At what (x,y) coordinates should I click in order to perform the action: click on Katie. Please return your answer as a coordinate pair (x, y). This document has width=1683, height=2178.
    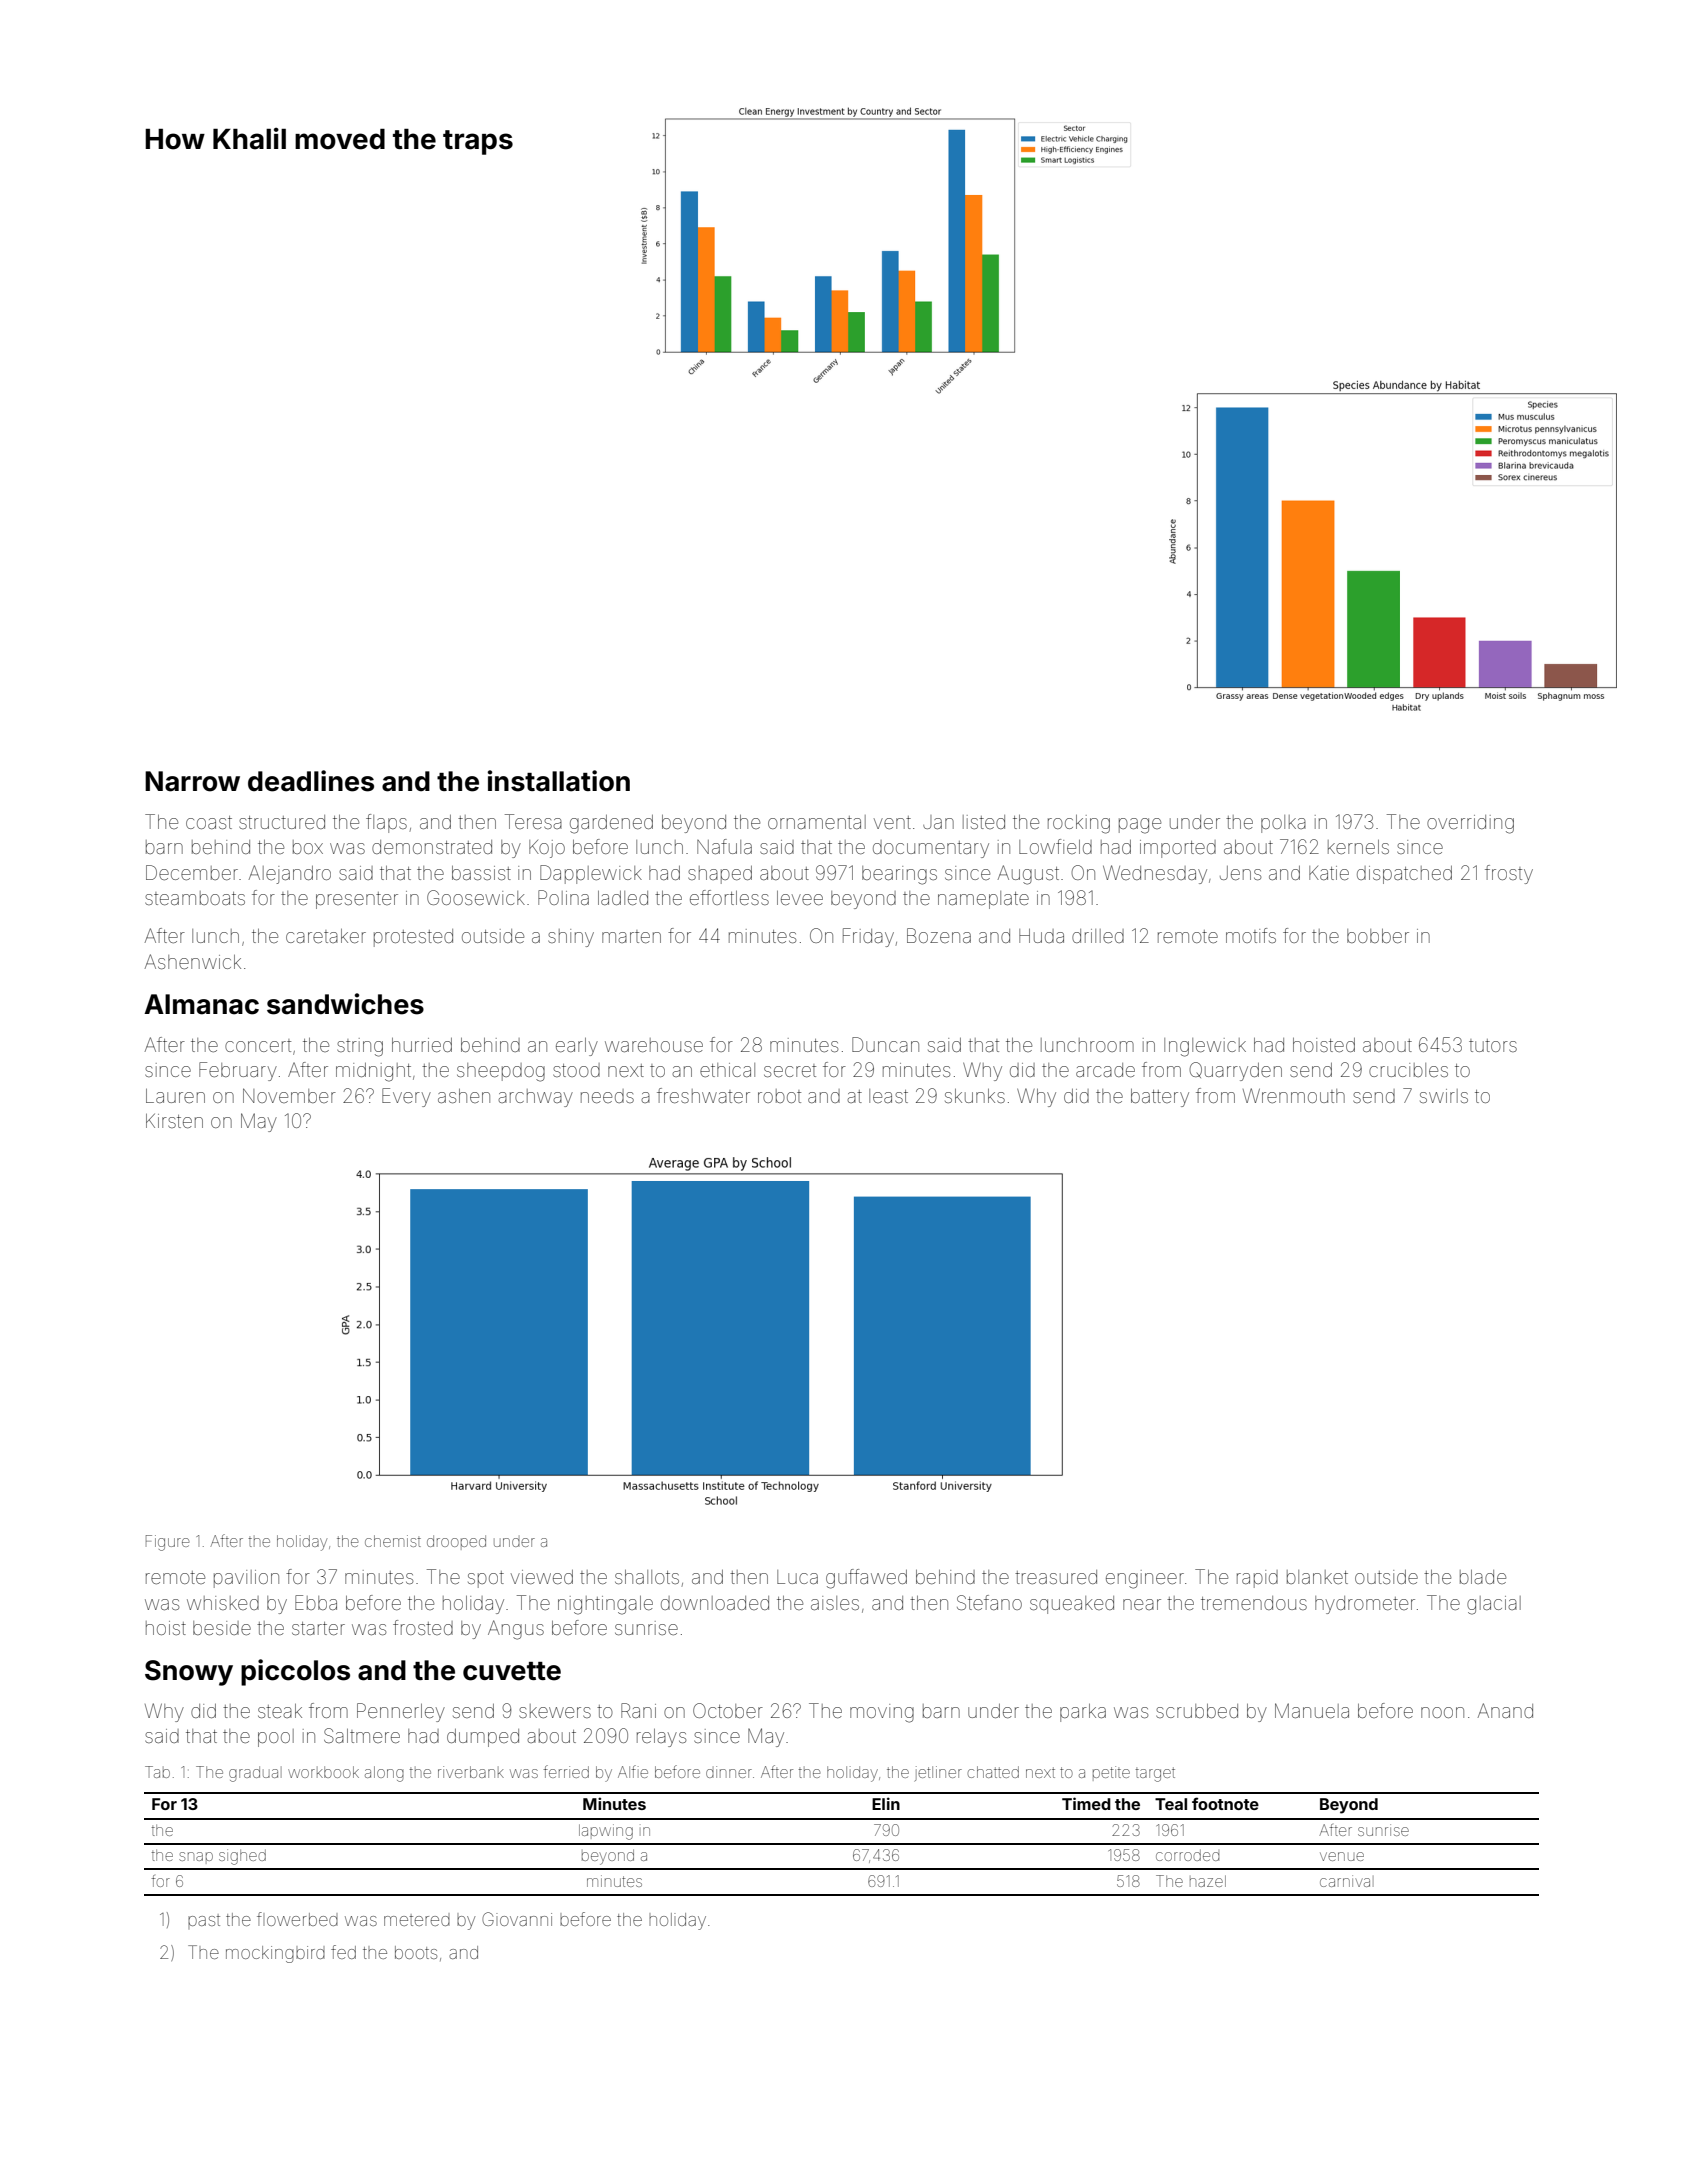
    Looking at the image, I should click on (1329, 873).
